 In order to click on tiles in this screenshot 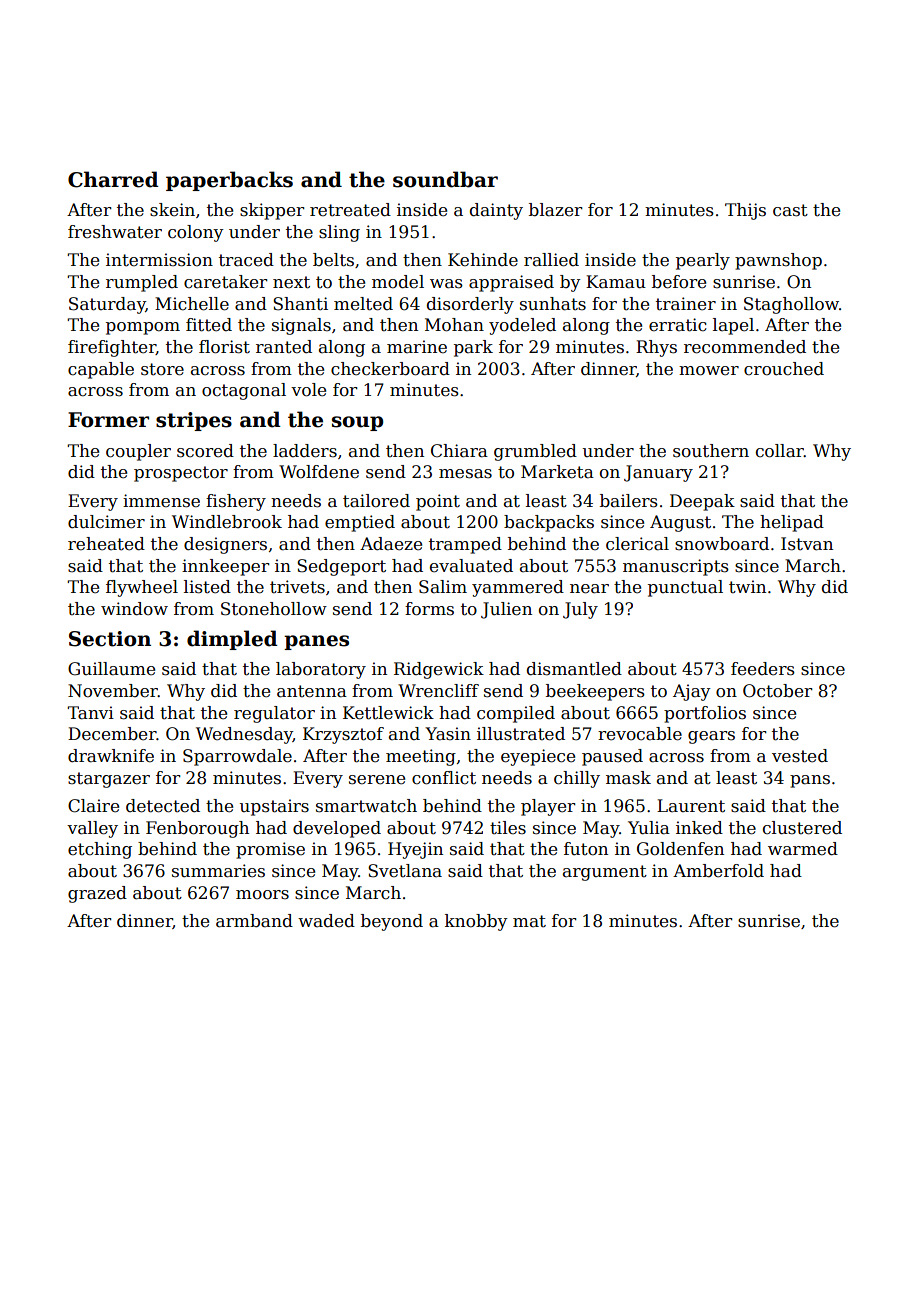, I will do `click(508, 828)`.
